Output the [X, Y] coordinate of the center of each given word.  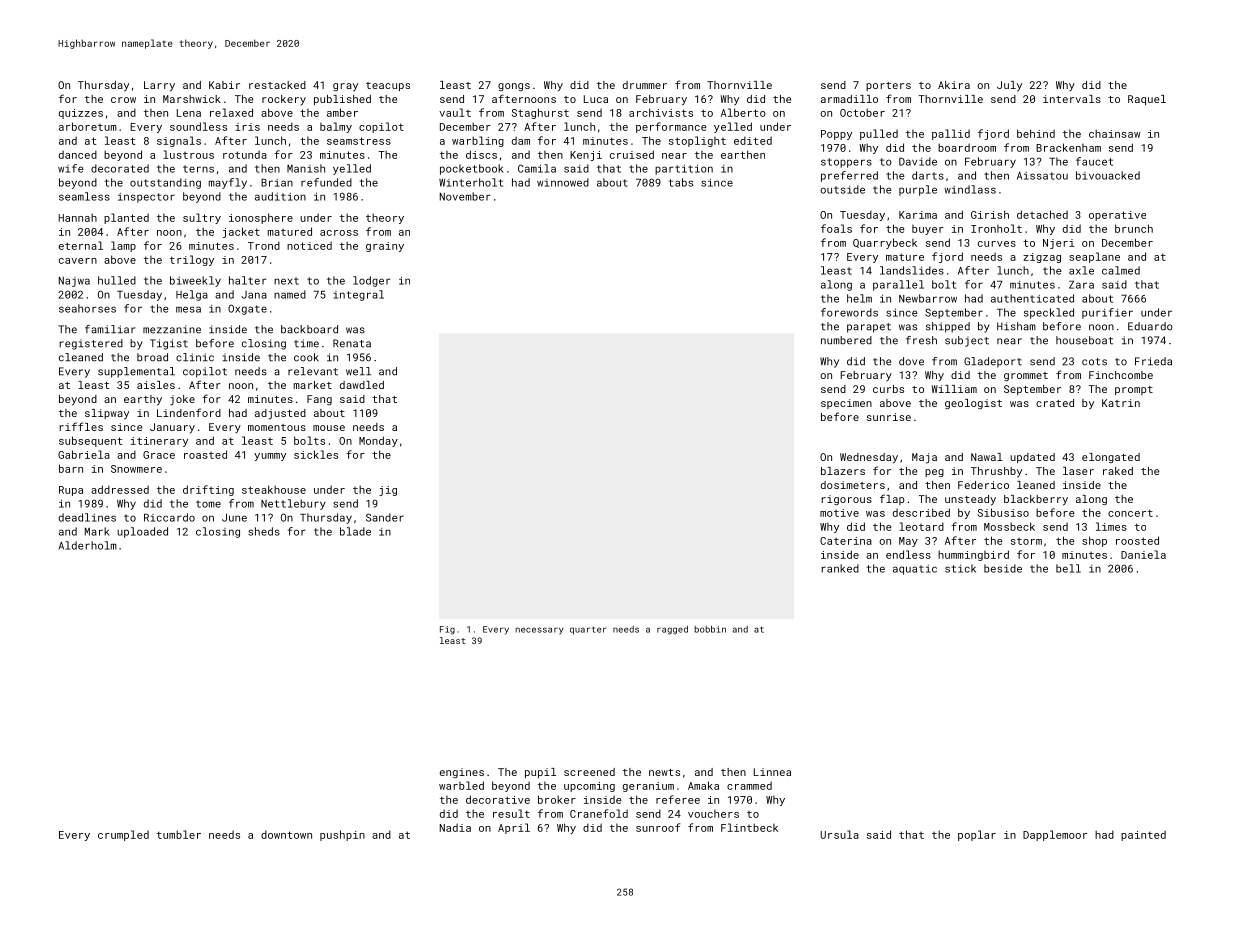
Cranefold [599, 813]
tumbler [179, 834]
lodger [372, 281]
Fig [447, 630]
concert [1130, 513]
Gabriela [84, 454]
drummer [645, 85]
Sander [385, 517]
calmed [1121, 270]
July [1009, 86]
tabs [681, 182]
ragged [672, 630]
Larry [159, 86]
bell [1068, 568]
